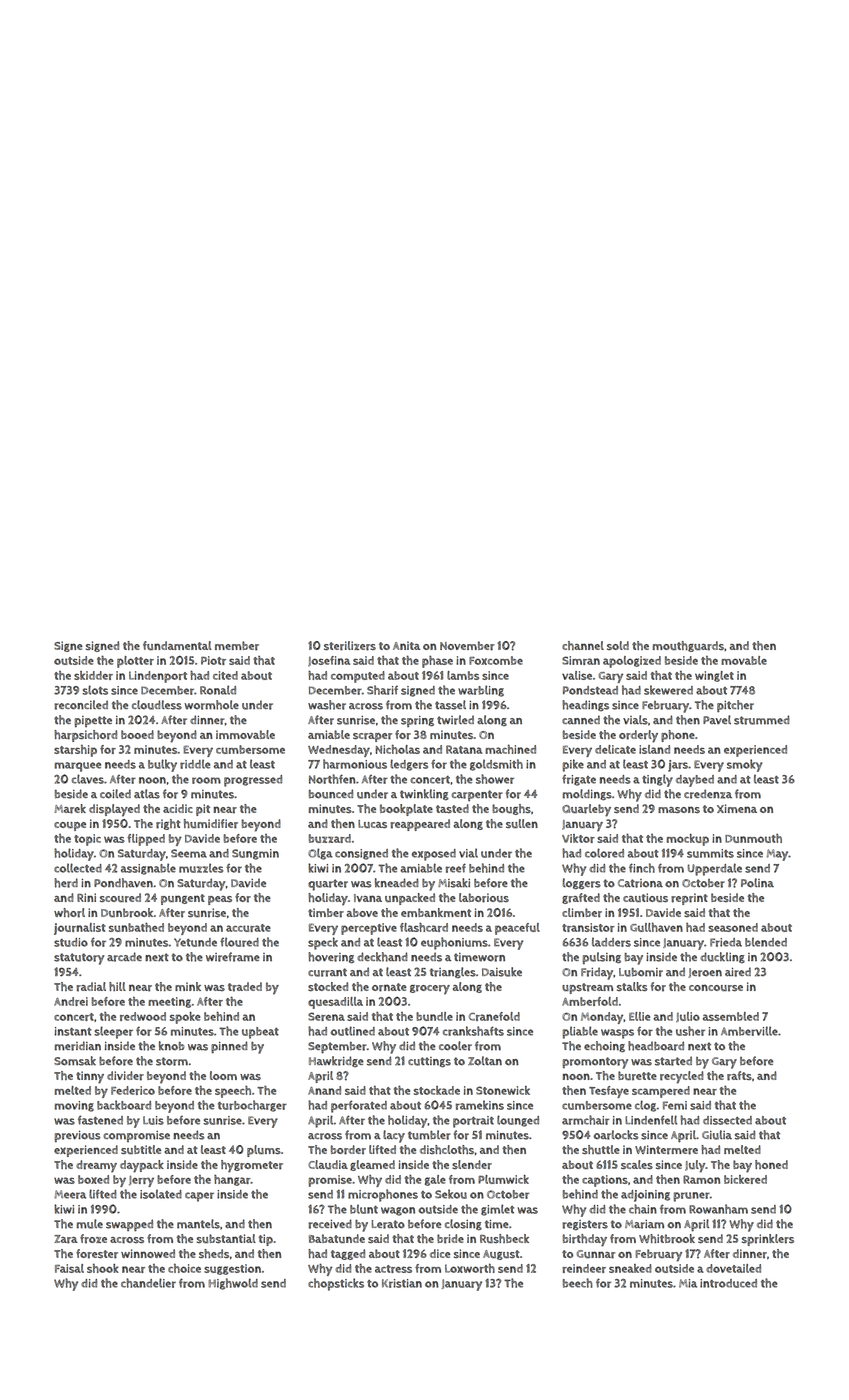 This screenshot has width=849, height=1400. I want to click on caper, so click(199, 1197).
